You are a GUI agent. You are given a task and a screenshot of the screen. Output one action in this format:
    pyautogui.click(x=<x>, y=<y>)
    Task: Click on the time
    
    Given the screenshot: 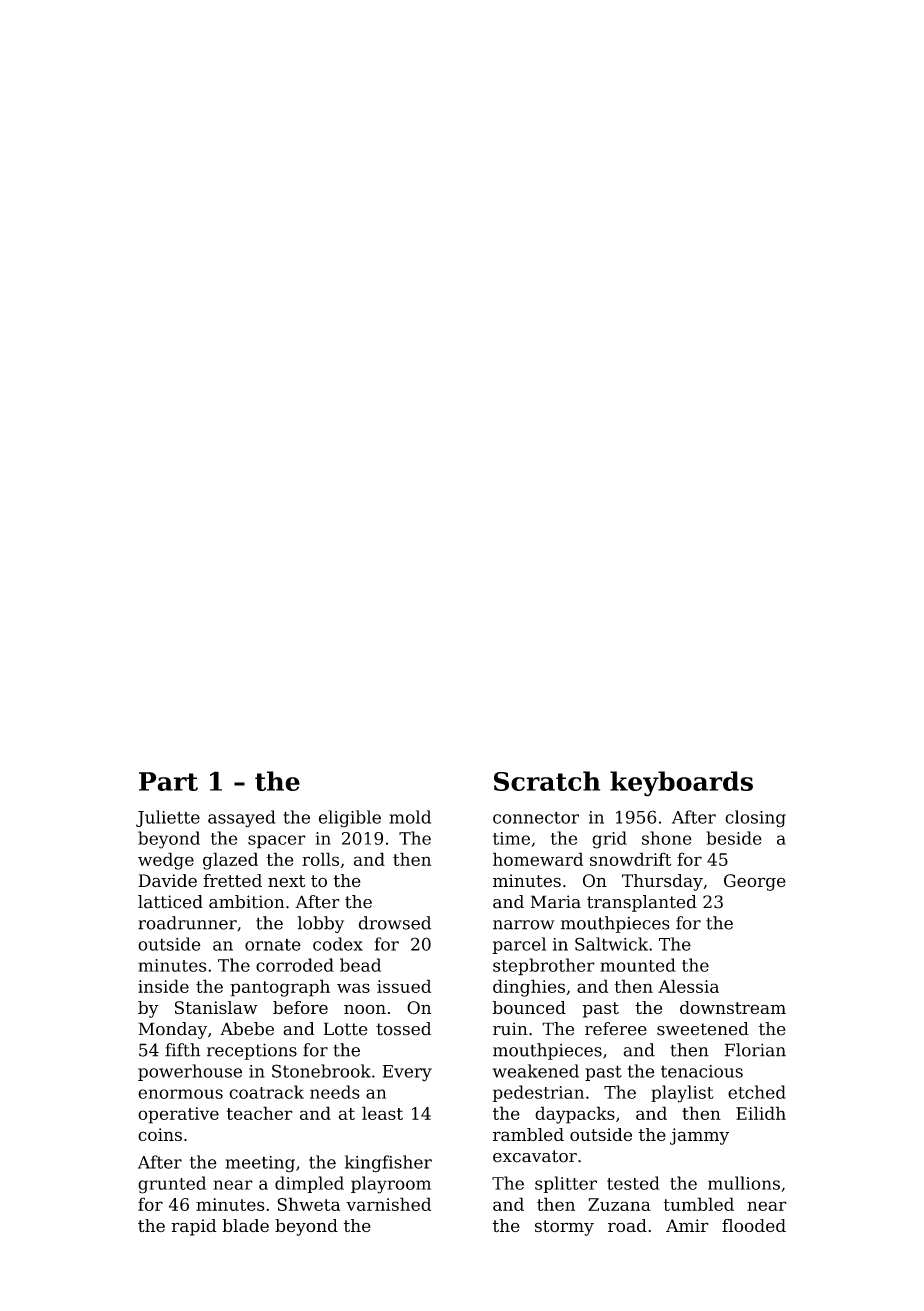 What is the action you would take?
    pyautogui.click(x=511, y=838)
